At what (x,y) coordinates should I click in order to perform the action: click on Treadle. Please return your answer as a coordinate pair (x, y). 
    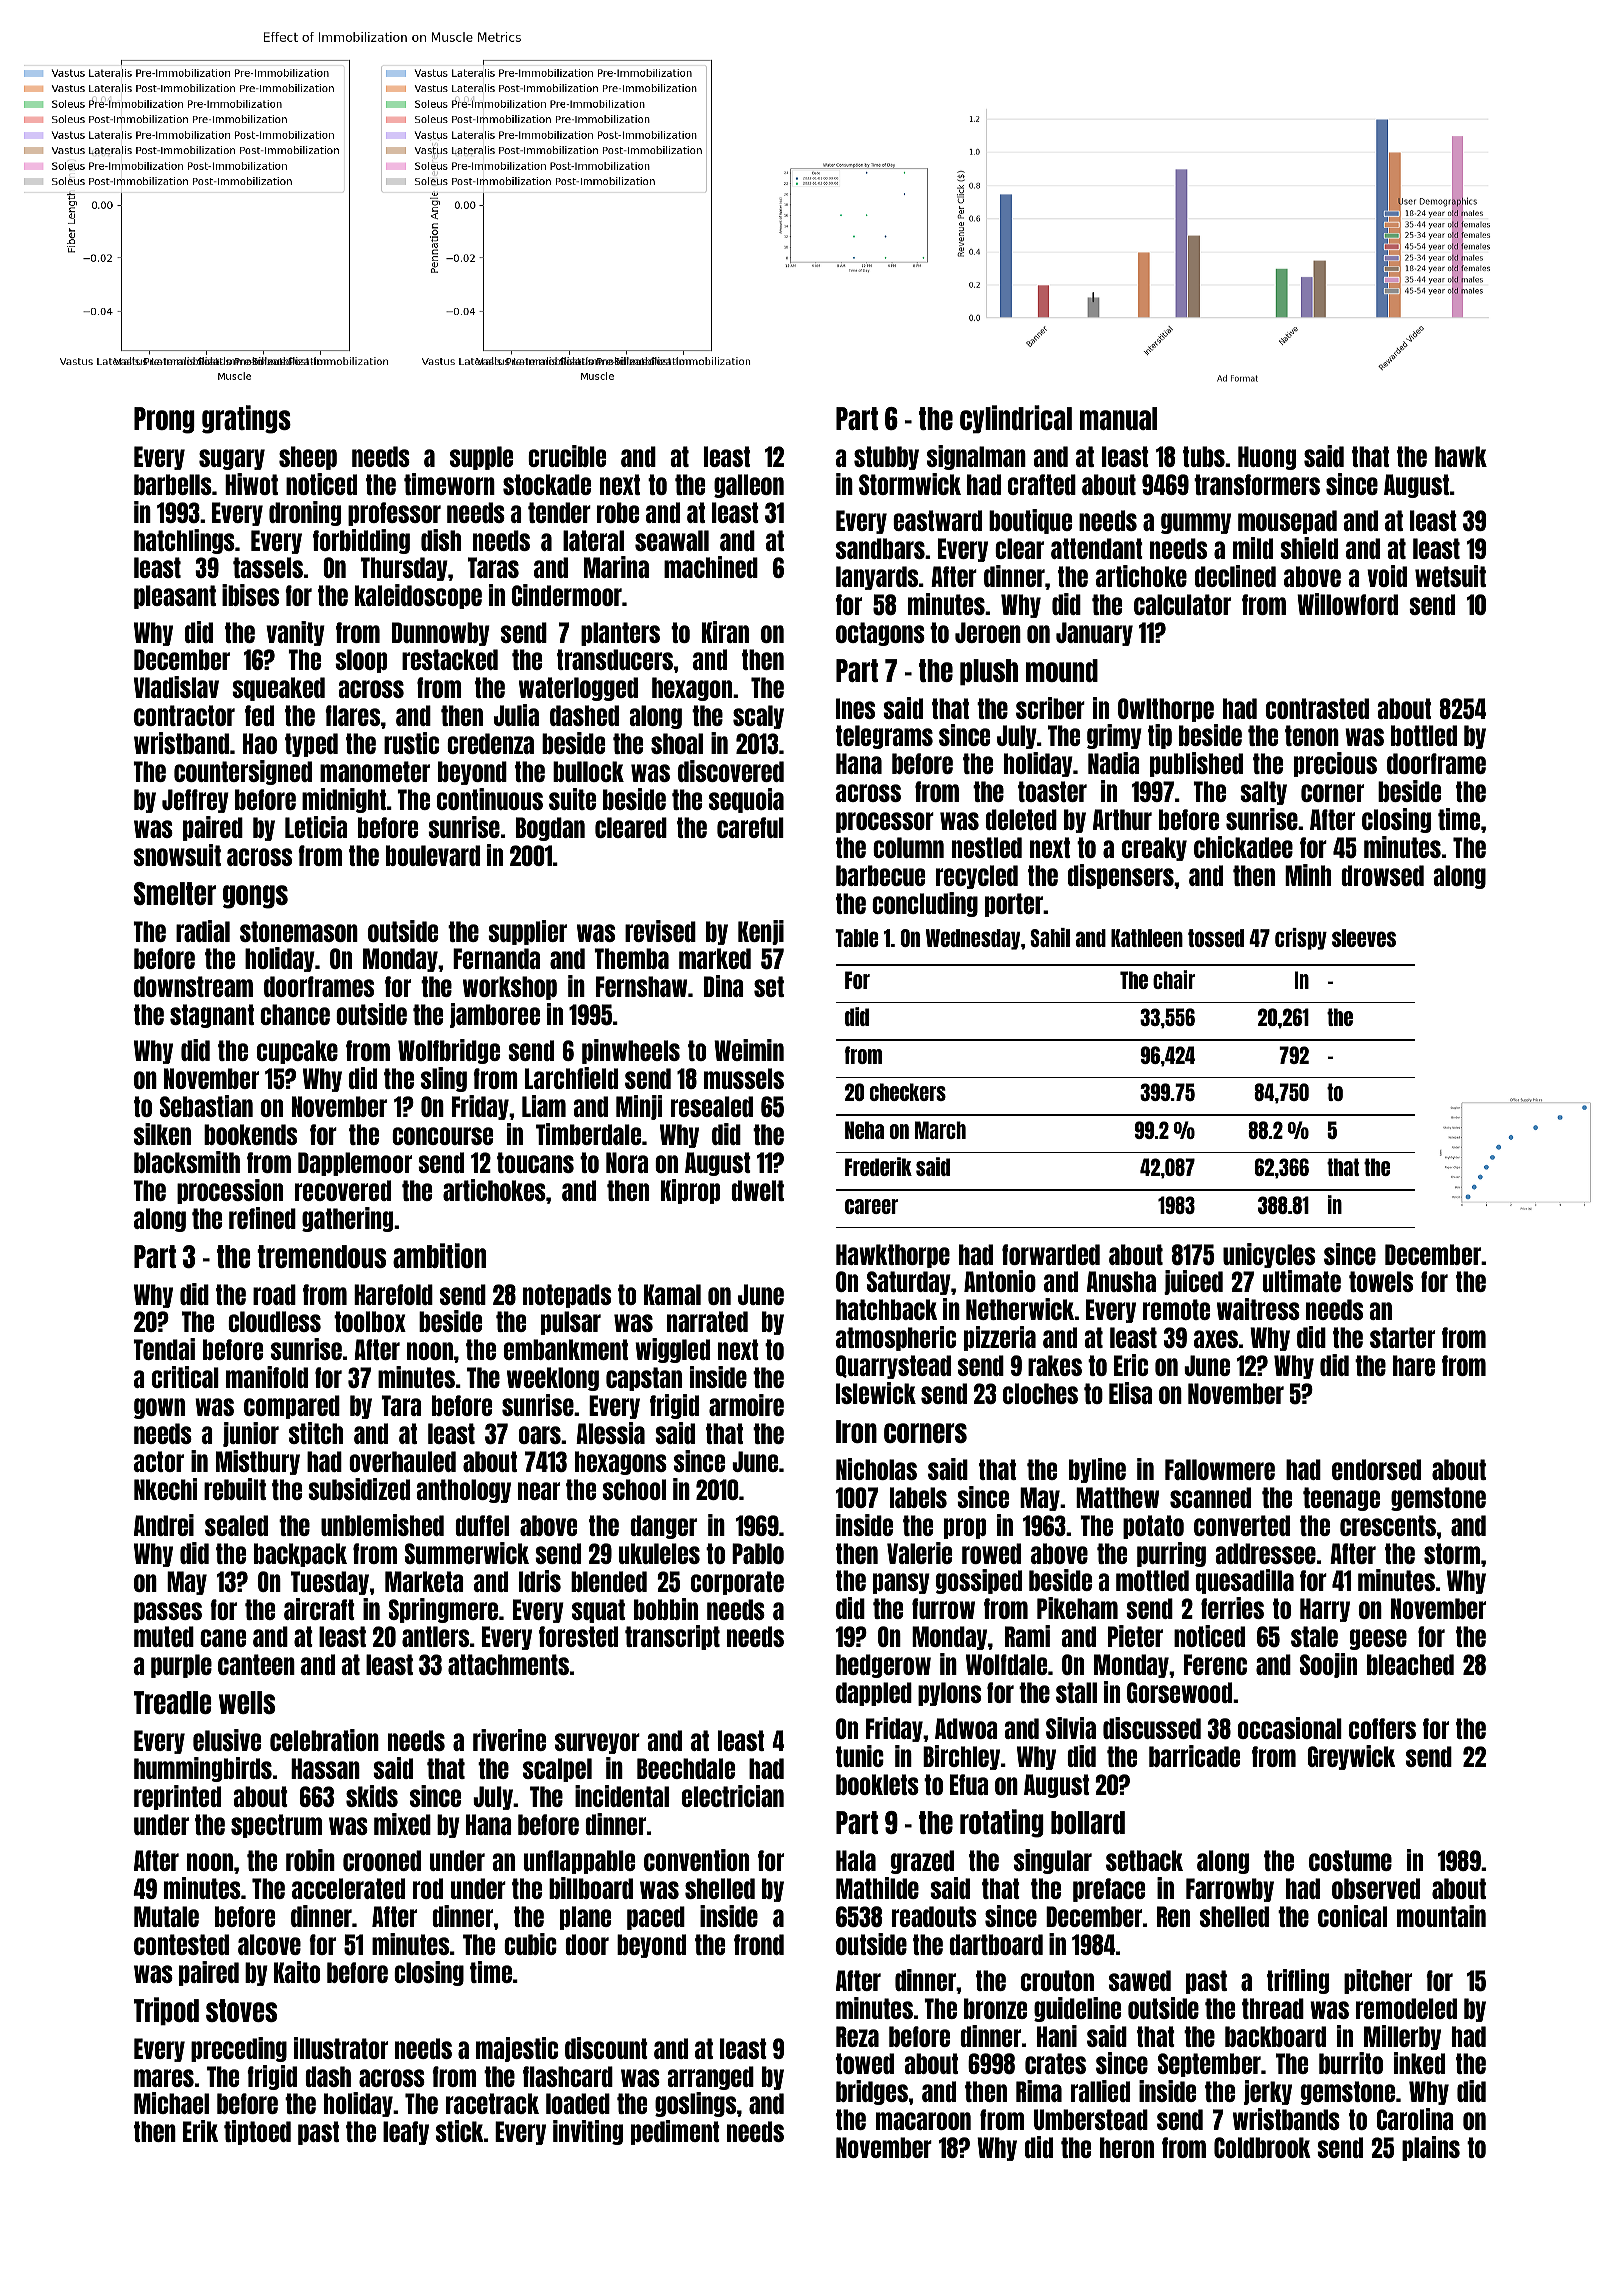
    Looking at the image, I should click on (173, 1702).
